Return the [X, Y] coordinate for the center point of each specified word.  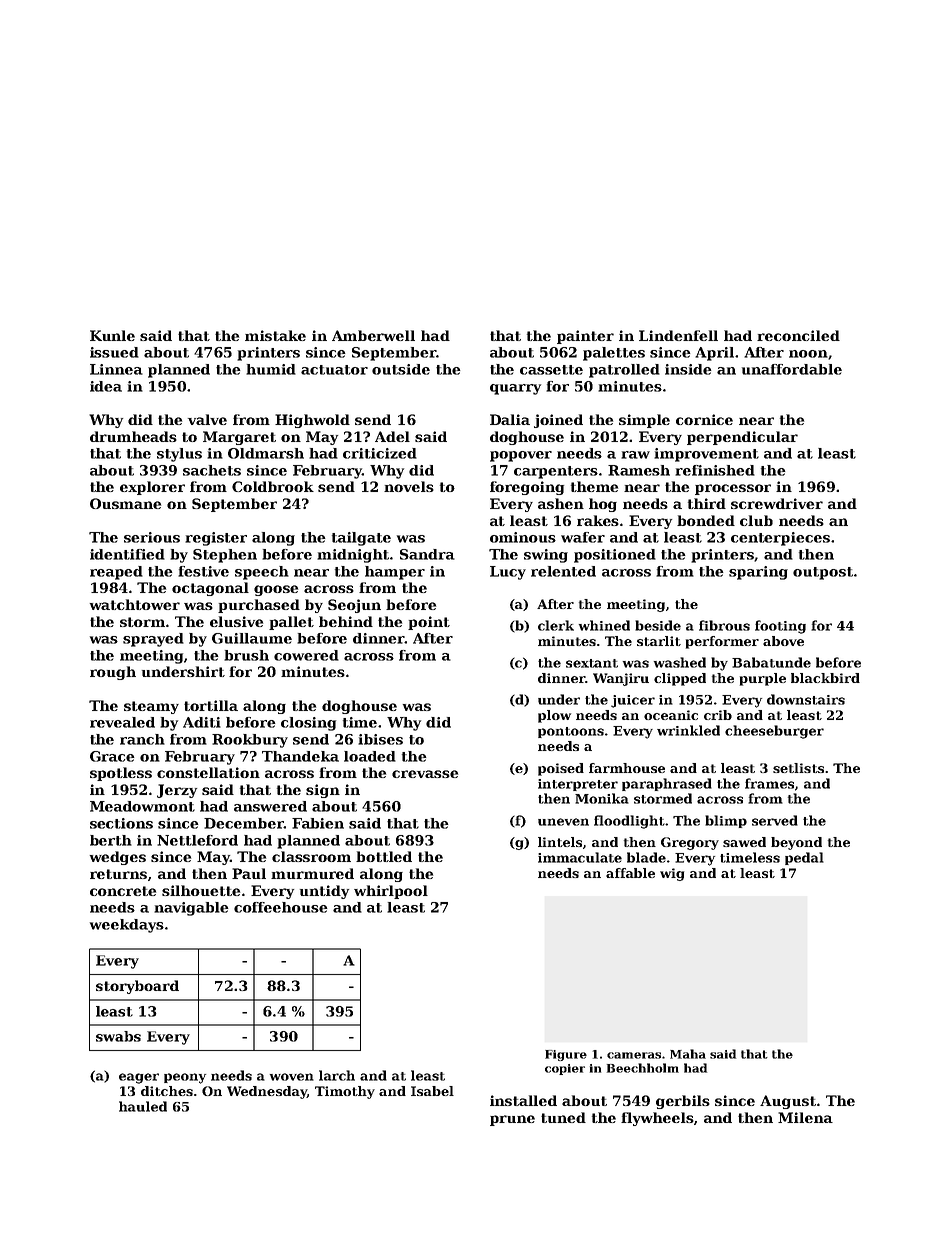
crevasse [425, 774]
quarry [515, 389]
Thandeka [300, 756]
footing [780, 627]
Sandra [427, 554]
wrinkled [688, 730]
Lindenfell [678, 335]
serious [152, 537]
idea [106, 386]
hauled [143, 1106]
